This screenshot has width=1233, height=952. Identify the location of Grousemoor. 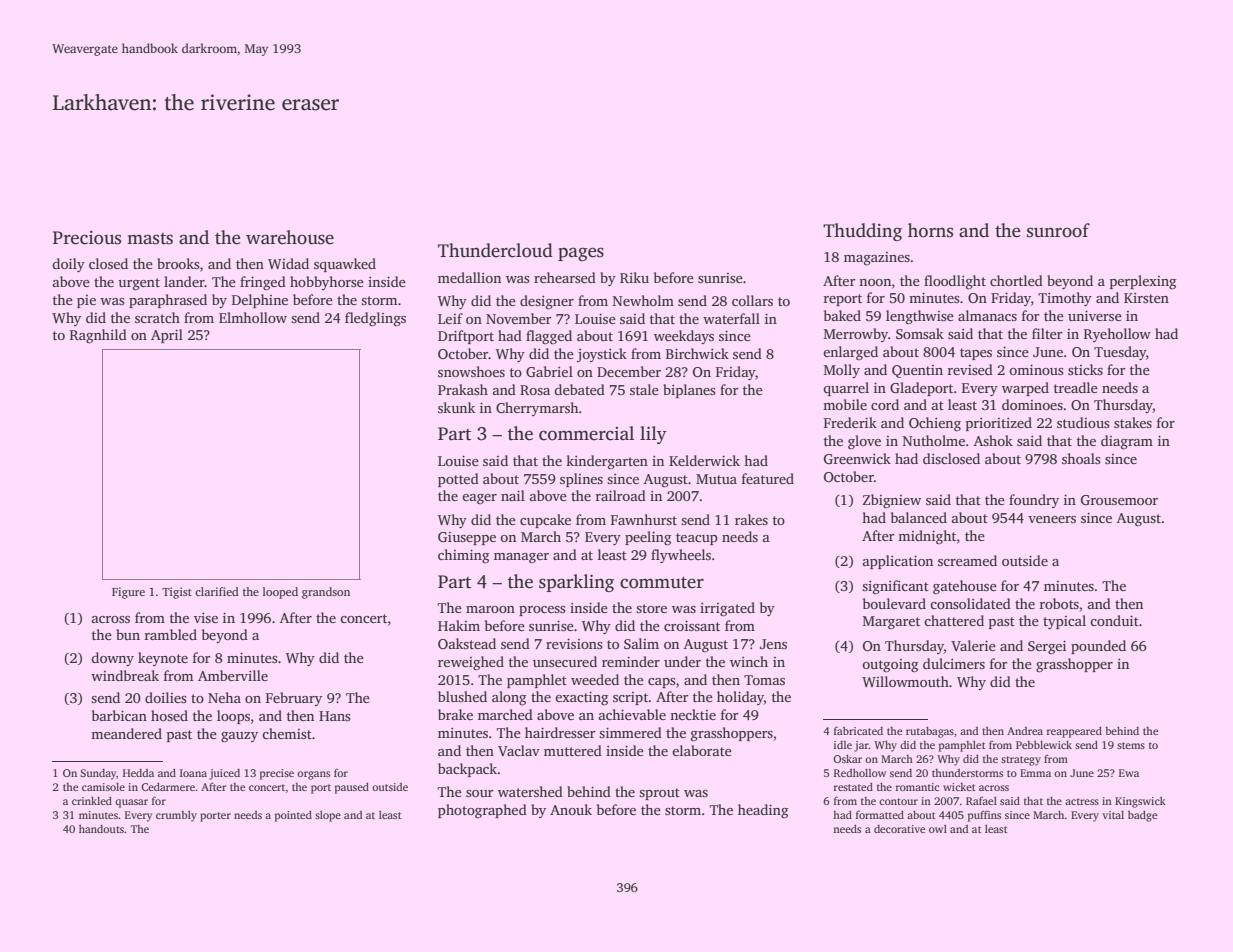
(1119, 500).
